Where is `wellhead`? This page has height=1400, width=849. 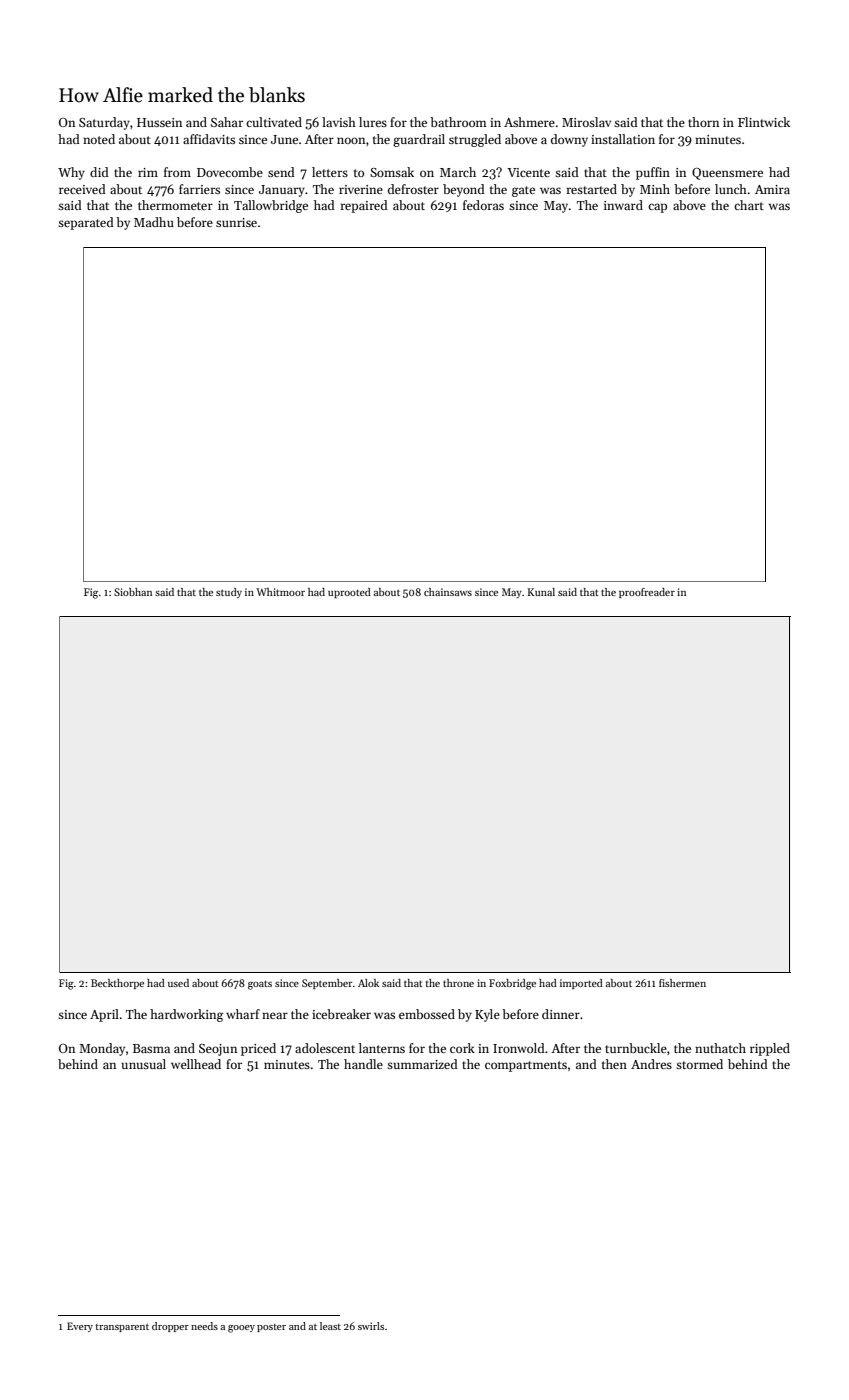 wellhead is located at coordinates (196, 1064).
